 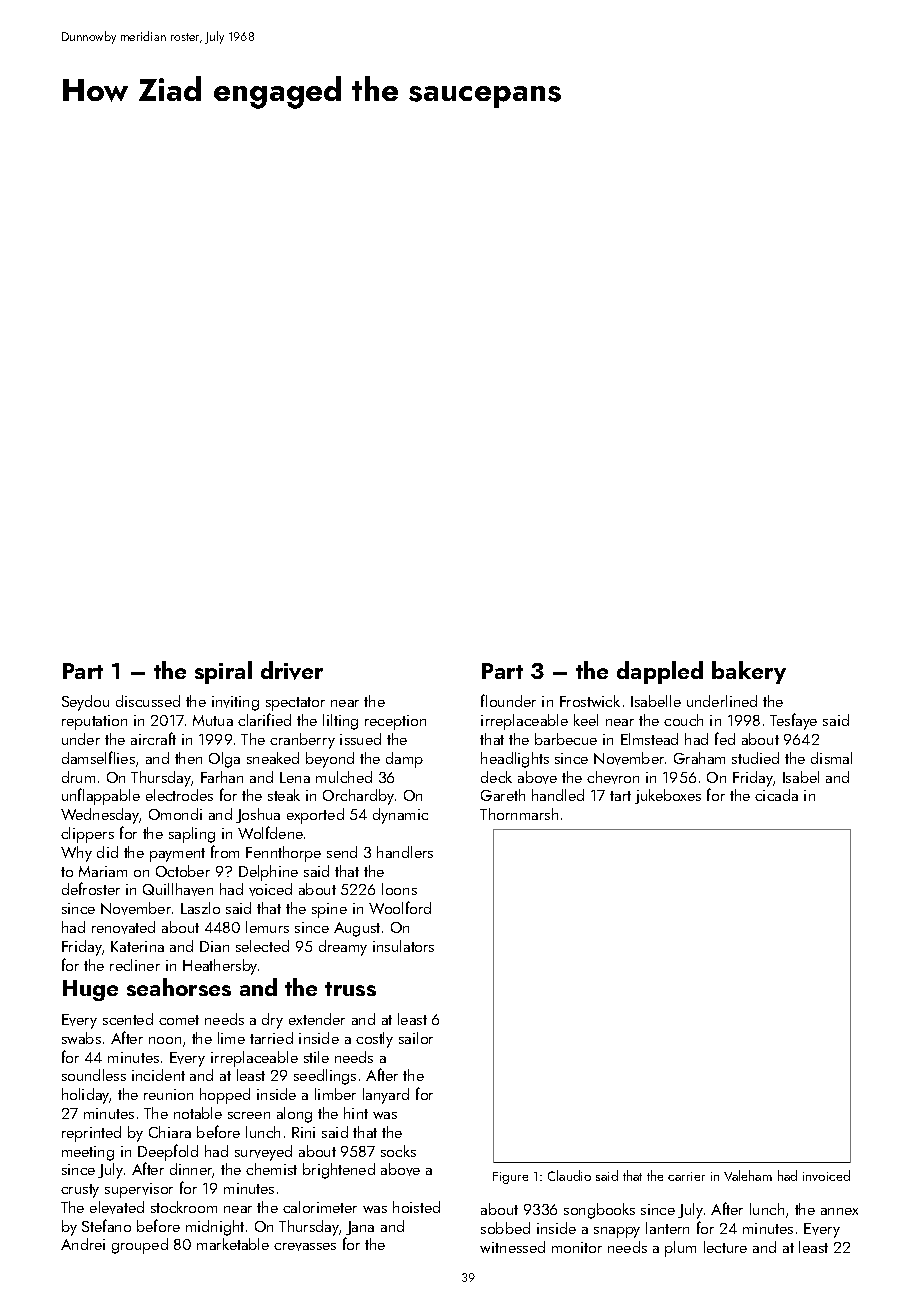 What do you see at coordinates (748, 1175) in the page?
I see `Valeham` at bounding box center [748, 1175].
